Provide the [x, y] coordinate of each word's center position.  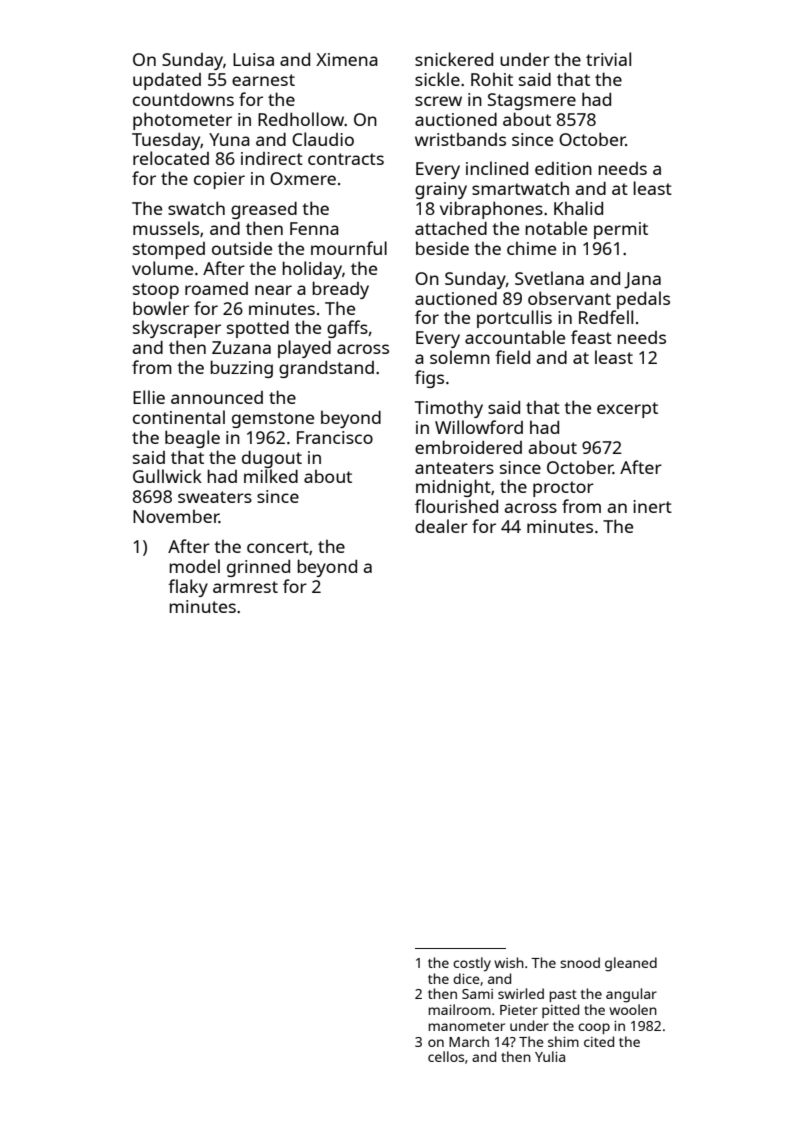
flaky [188, 588]
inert [652, 506]
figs [429, 379]
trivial [608, 59]
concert [278, 547]
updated [167, 81]
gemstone [273, 420]
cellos [446, 1056]
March [469, 1041]
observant [569, 298]
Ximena [347, 59]
